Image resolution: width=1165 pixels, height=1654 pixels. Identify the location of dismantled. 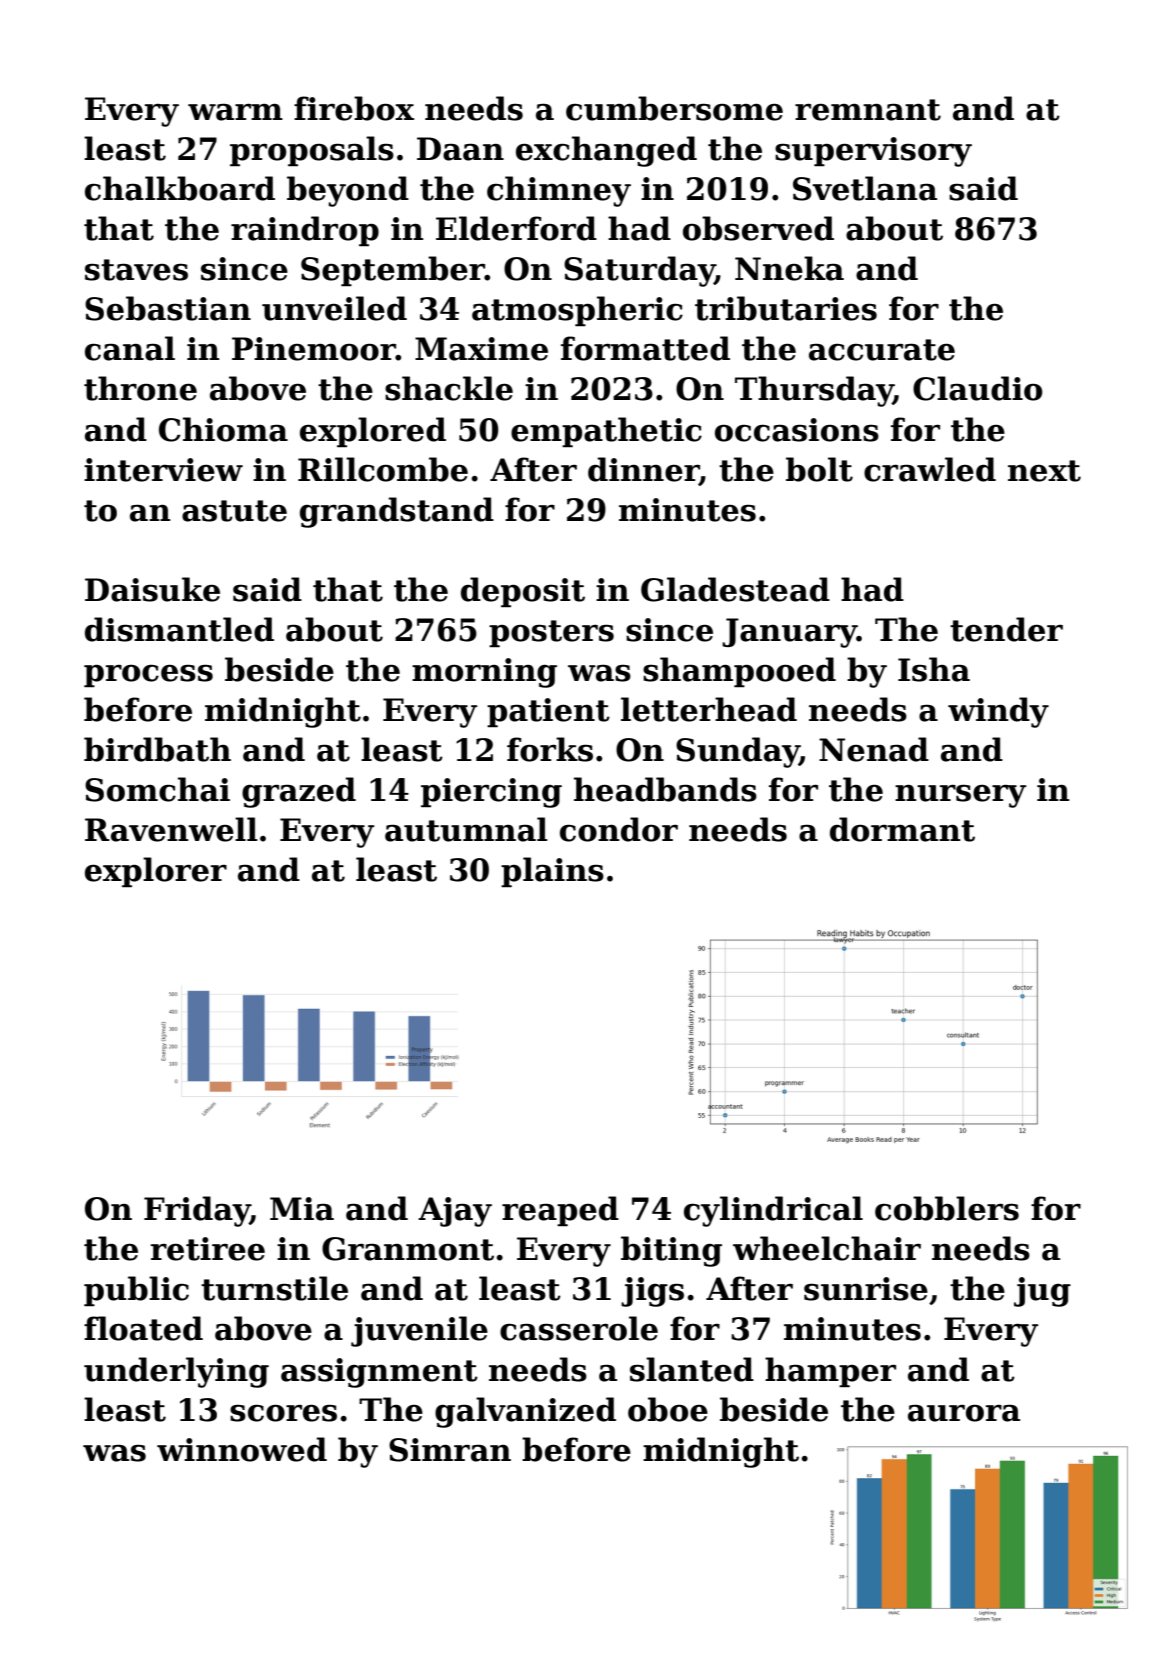
(179, 629).
